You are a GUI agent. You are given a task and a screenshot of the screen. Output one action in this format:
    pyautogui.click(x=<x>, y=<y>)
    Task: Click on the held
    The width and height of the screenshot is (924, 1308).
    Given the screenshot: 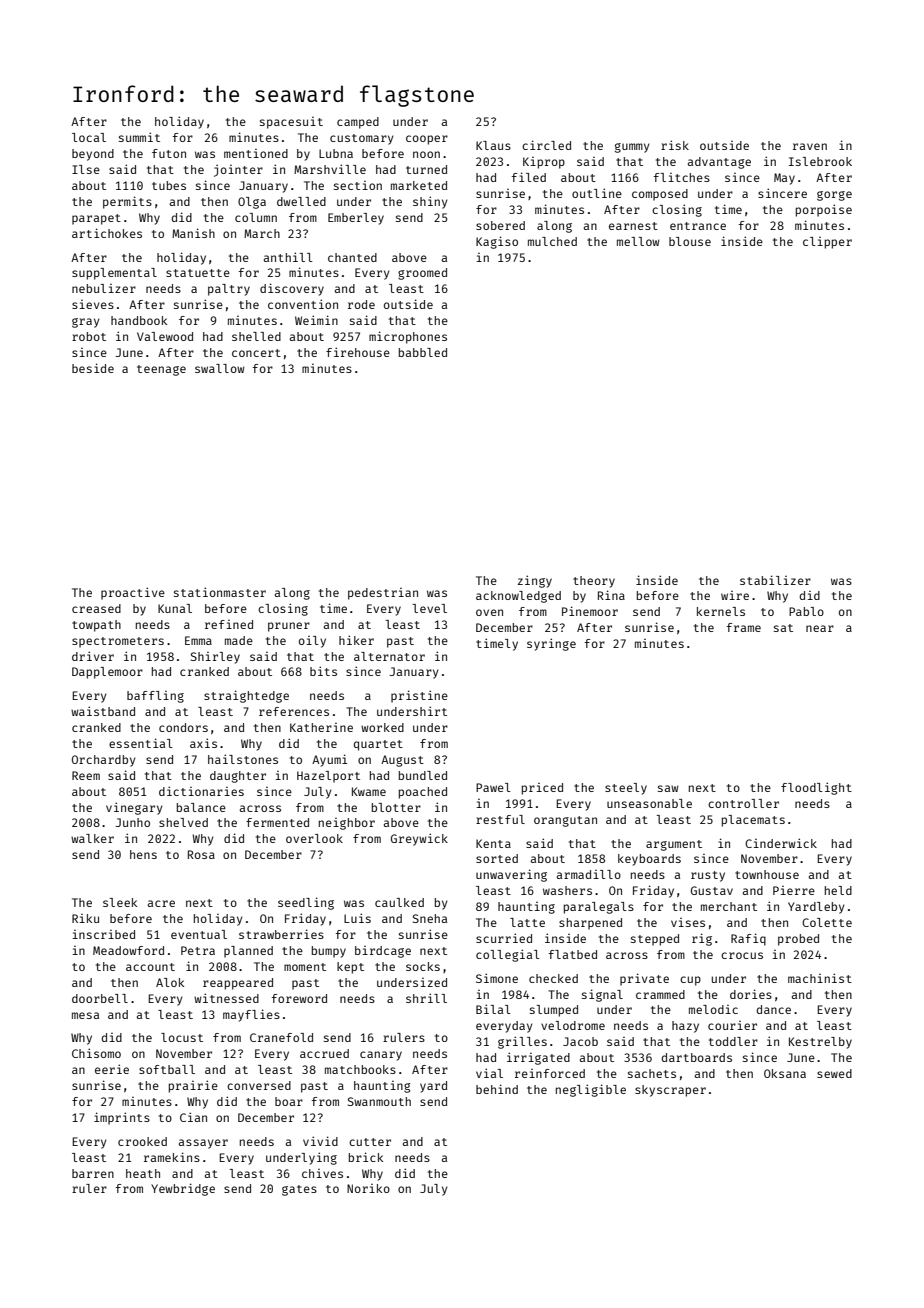 What is the action you would take?
    pyautogui.click(x=838, y=890)
